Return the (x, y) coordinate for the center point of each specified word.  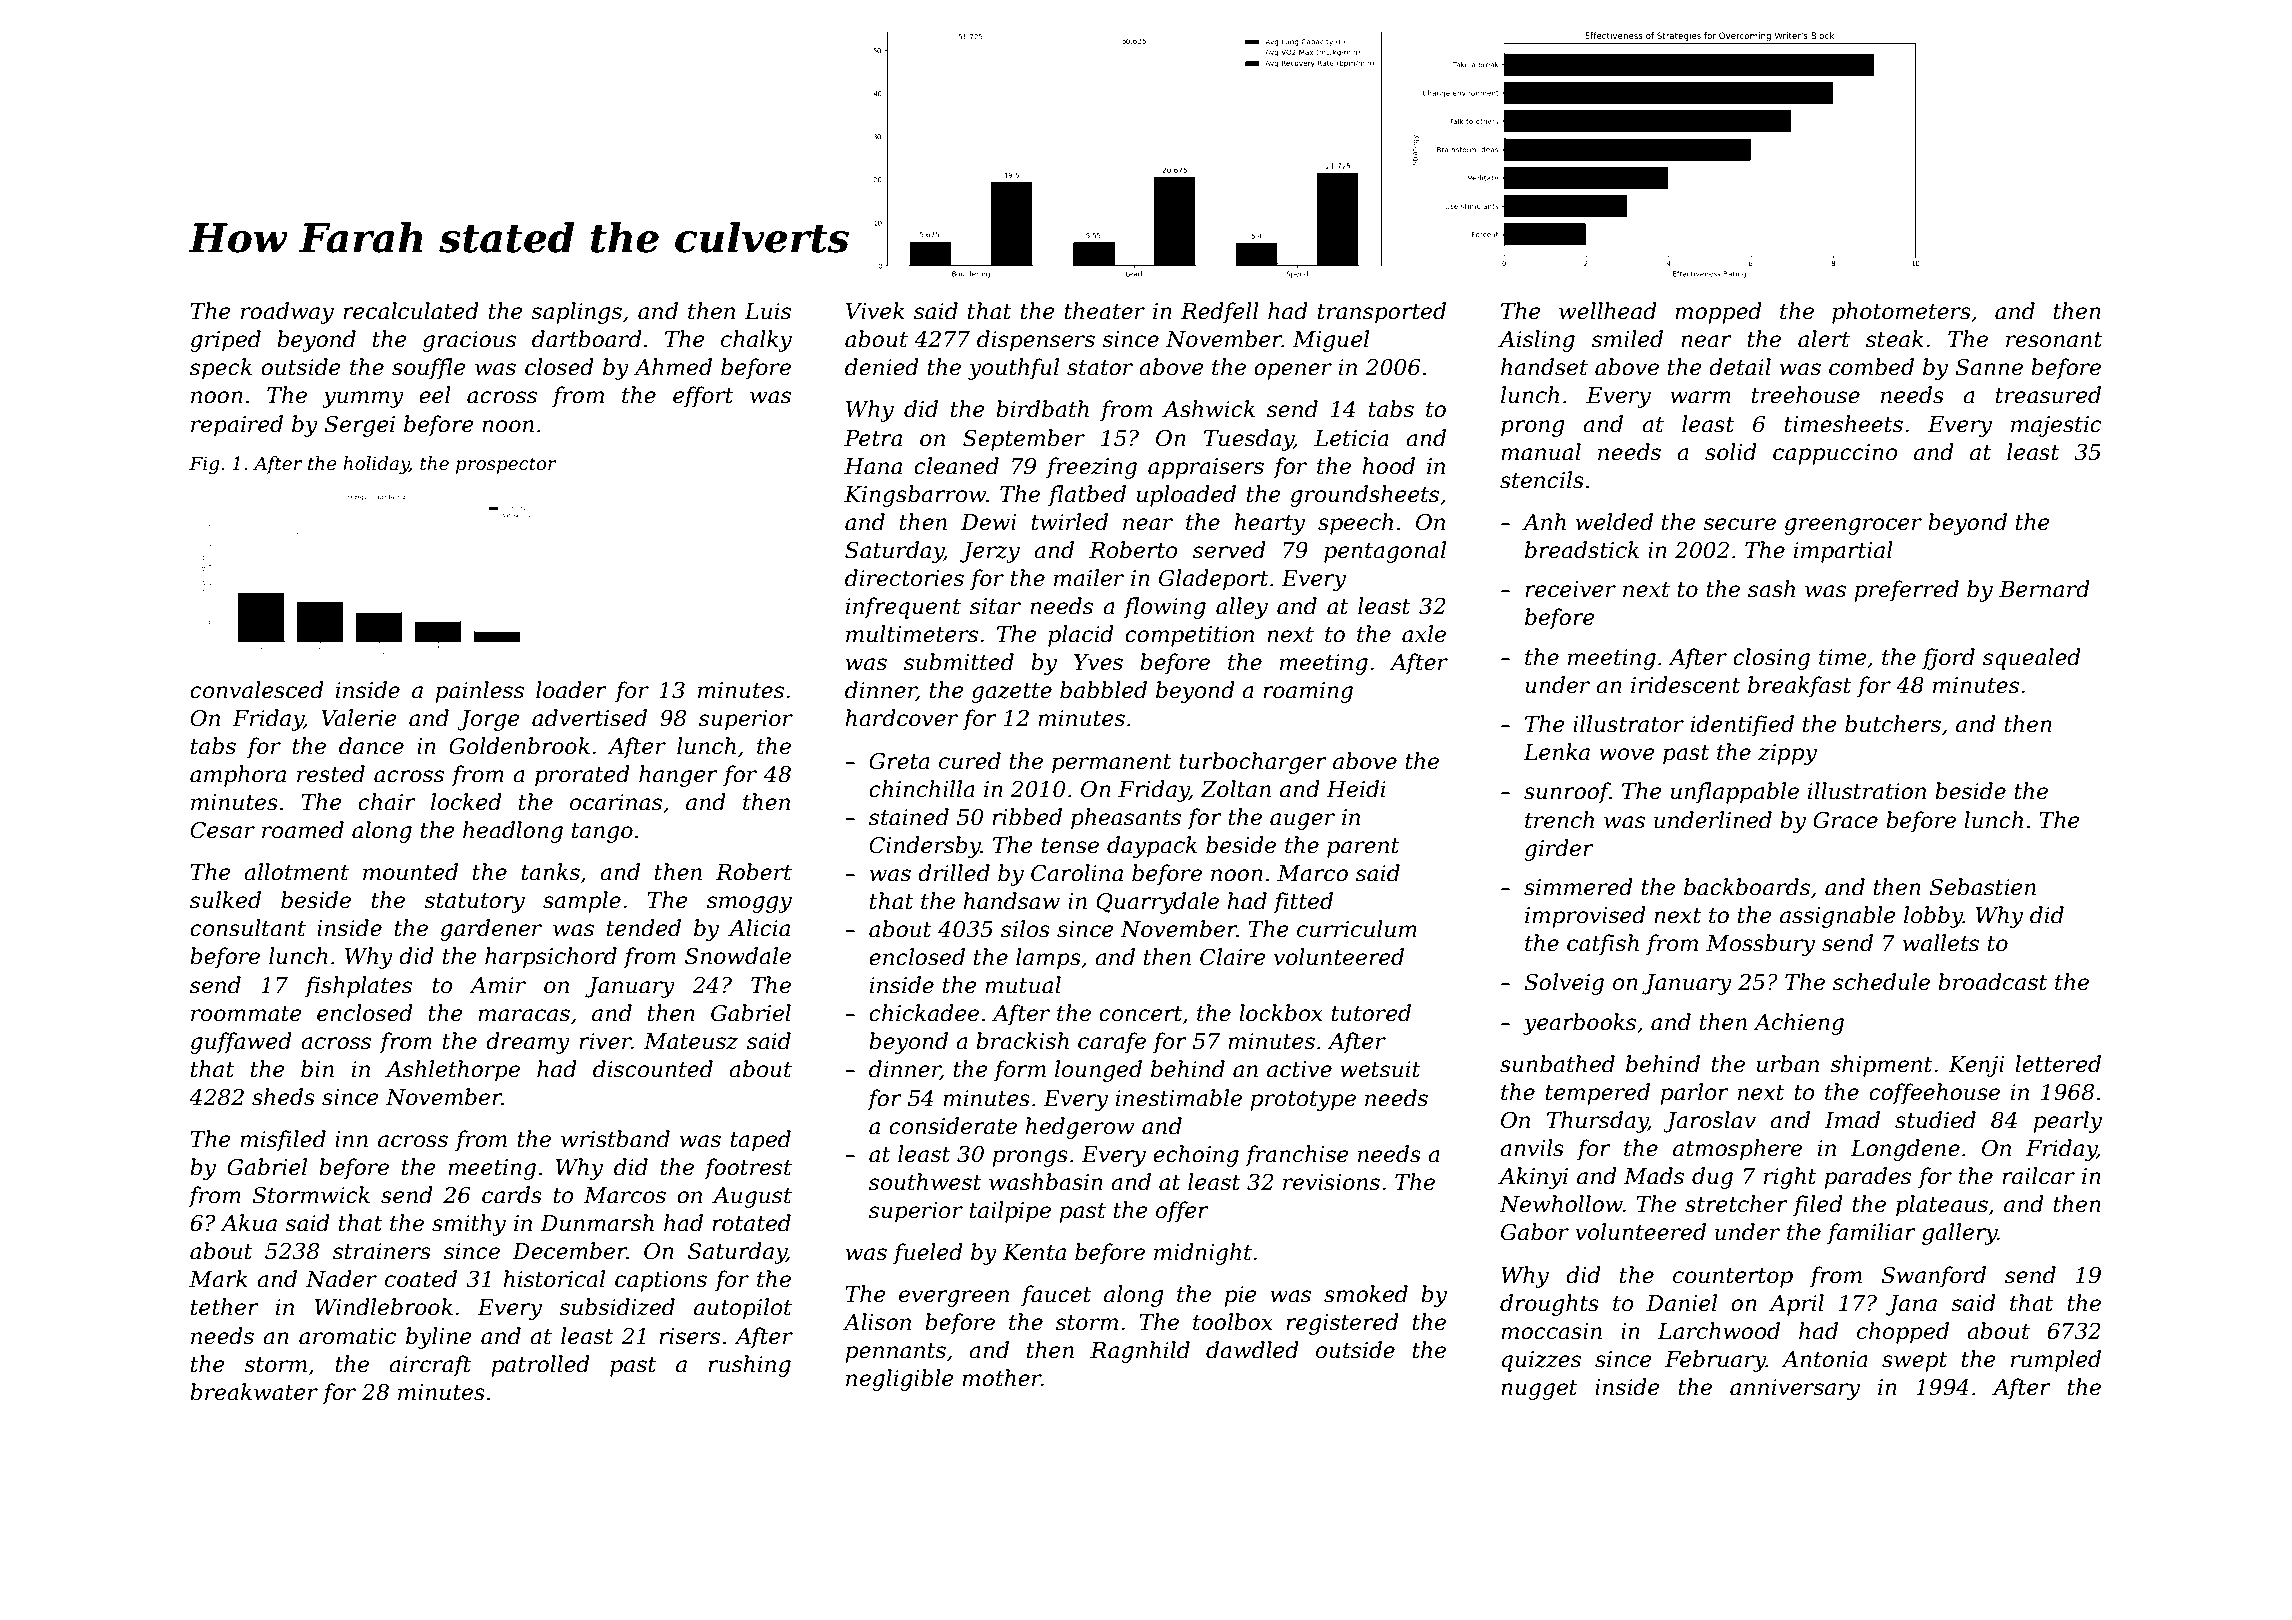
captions (661, 1281)
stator (1100, 368)
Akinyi (1533, 1178)
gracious (469, 341)
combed (1871, 367)
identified (1742, 726)
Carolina (1077, 873)
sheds (283, 1097)
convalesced (257, 690)
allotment (296, 872)
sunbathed (1557, 1064)
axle (1424, 634)
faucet (1056, 1296)
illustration (1867, 791)
